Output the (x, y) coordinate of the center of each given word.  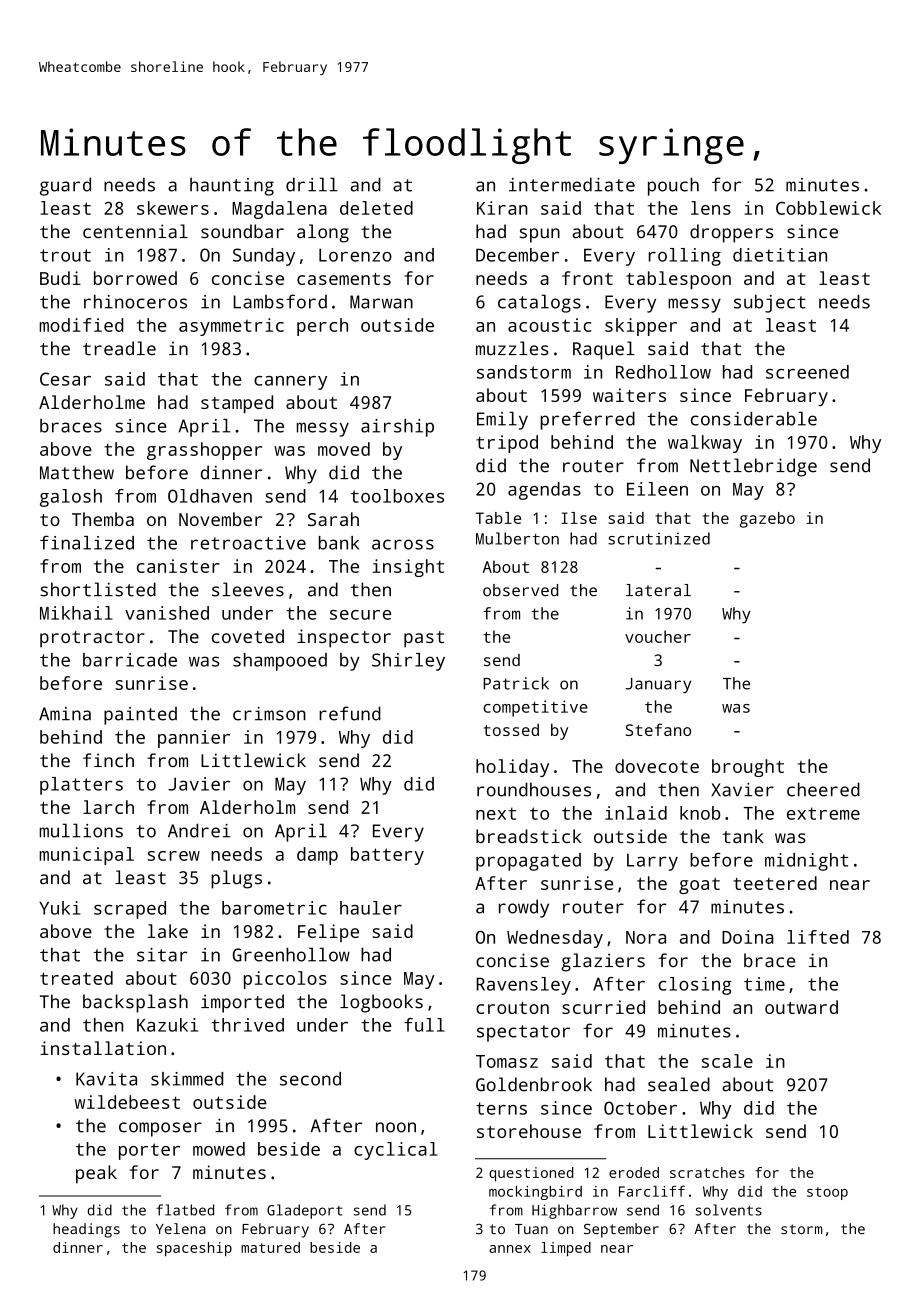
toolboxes (397, 496)
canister (178, 566)
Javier (199, 784)
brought (748, 768)
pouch (673, 186)
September (621, 1230)
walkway (705, 444)
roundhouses (534, 789)
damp (317, 856)
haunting (232, 186)
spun (540, 235)
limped (566, 1249)
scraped (130, 910)
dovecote (657, 766)
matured (270, 1247)
